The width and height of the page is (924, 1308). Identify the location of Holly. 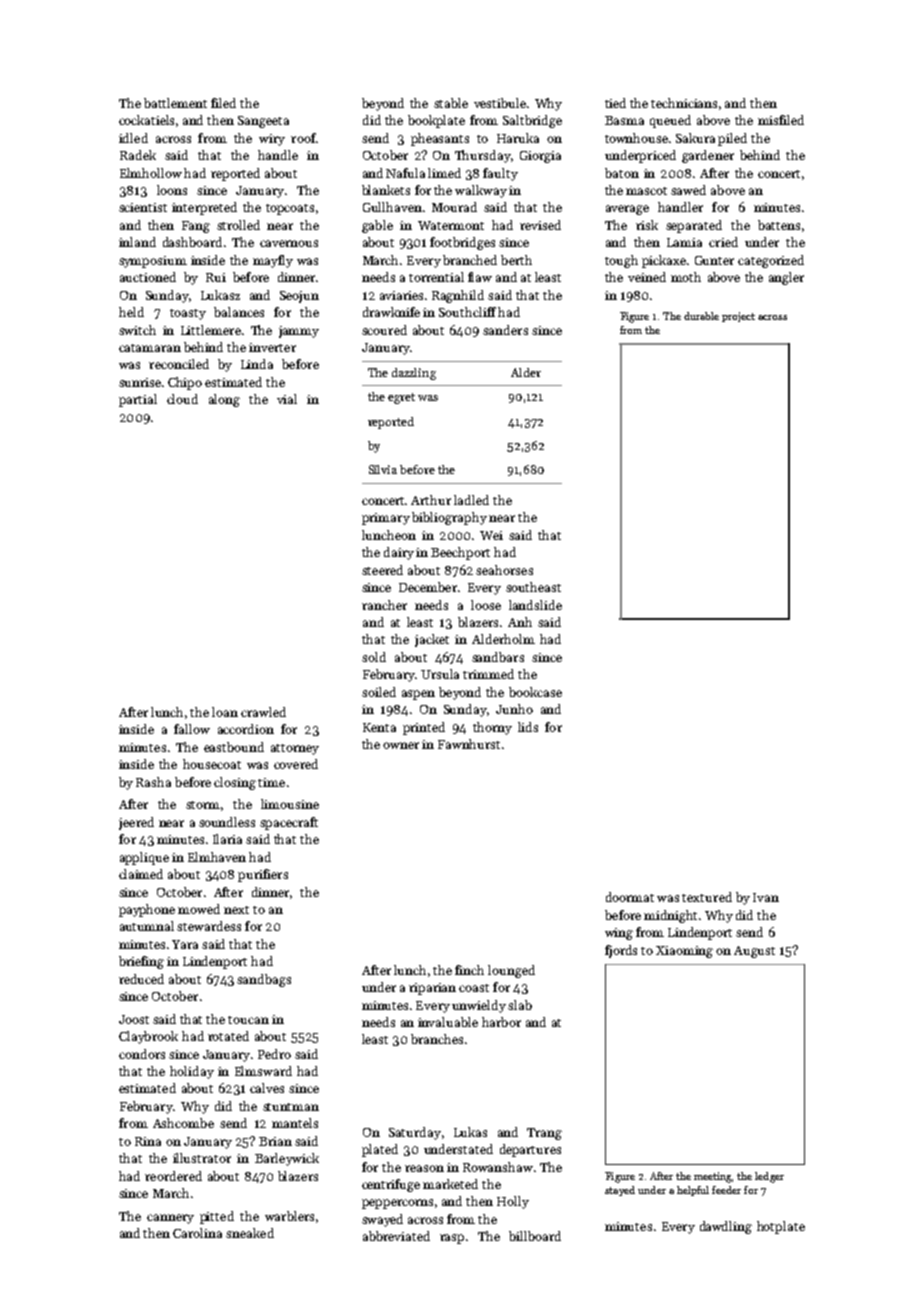
(513, 1202).
